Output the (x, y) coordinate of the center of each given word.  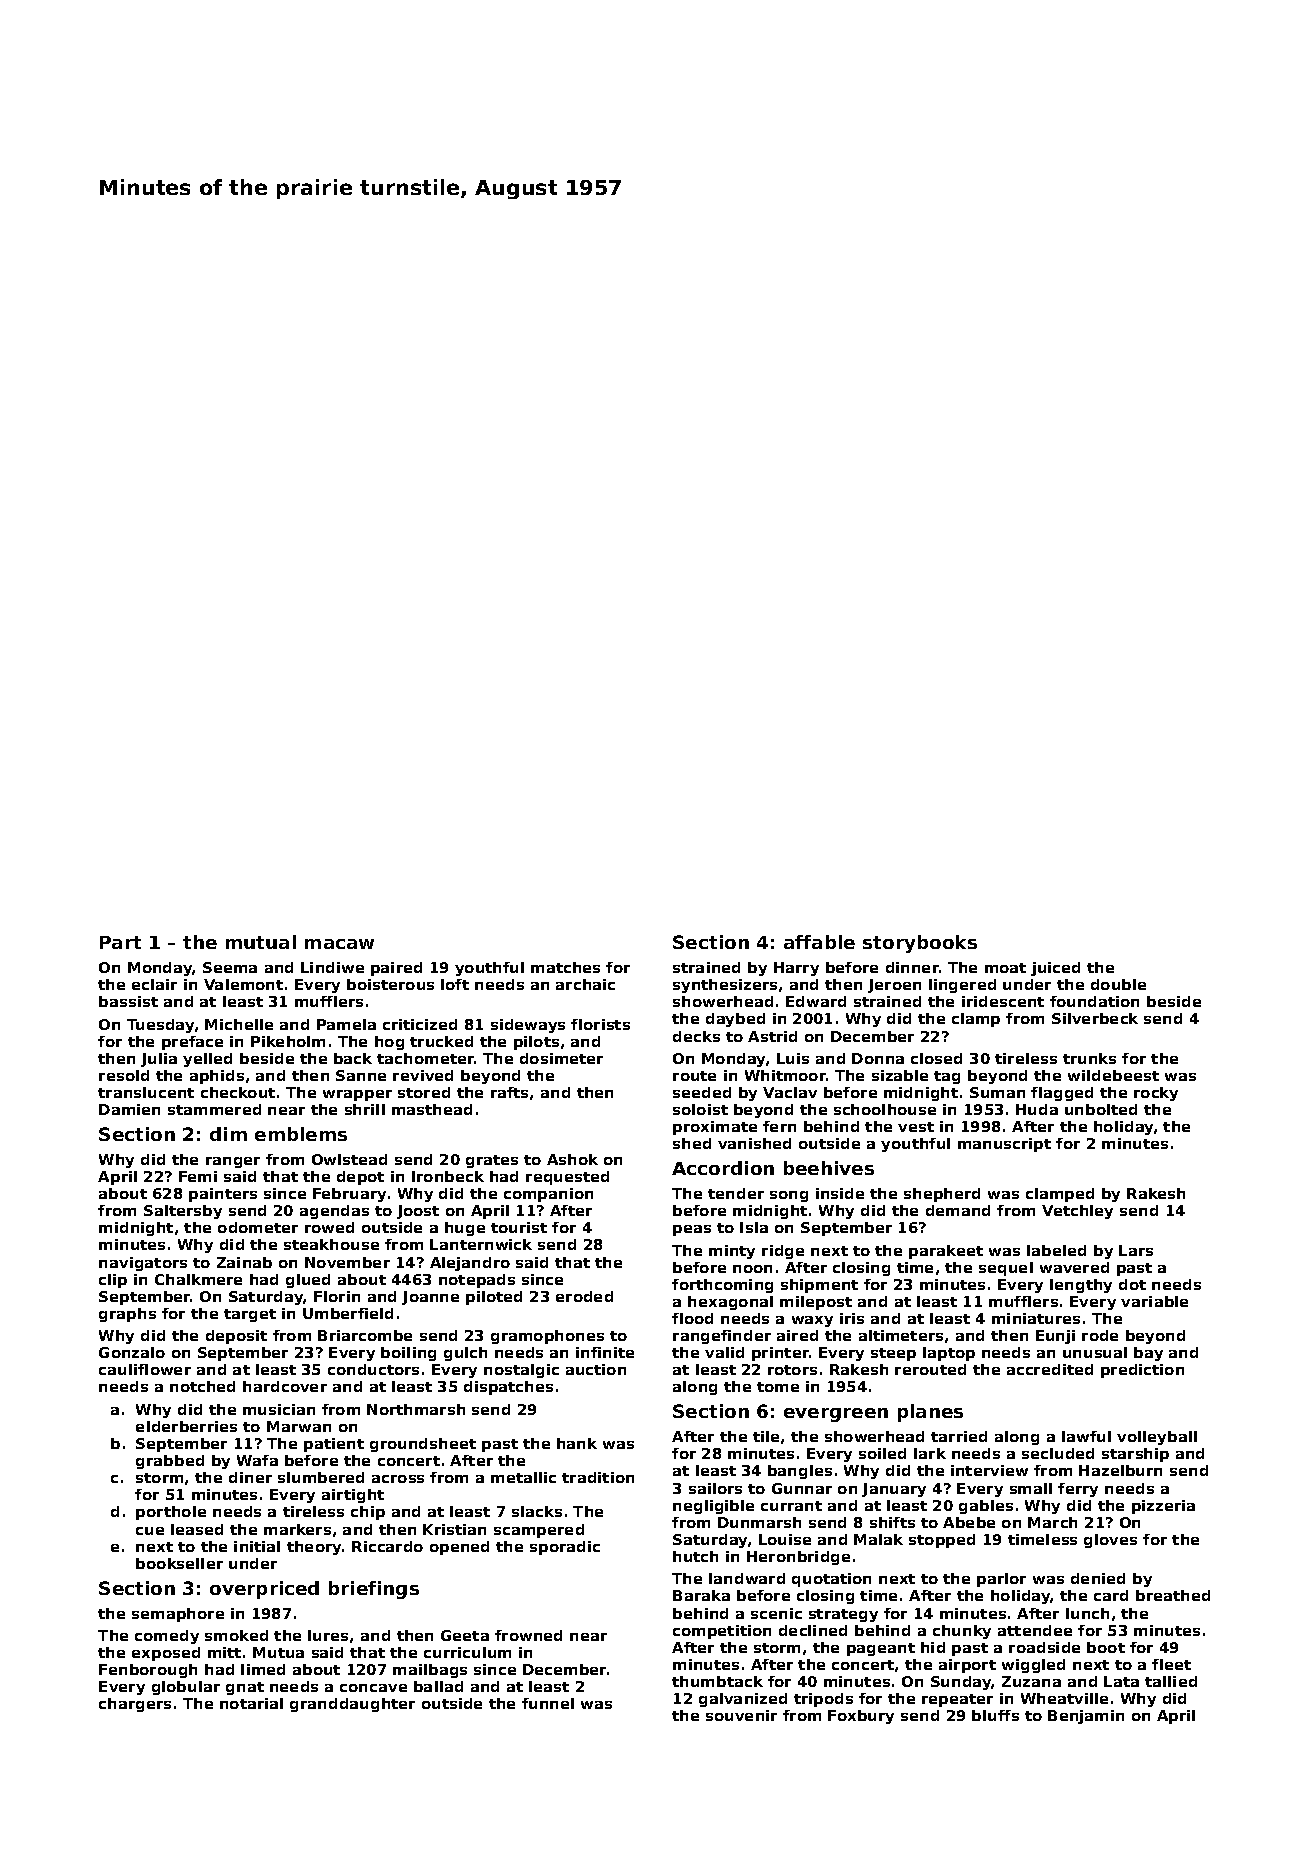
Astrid (772, 1036)
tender (736, 1193)
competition (722, 1632)
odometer (258, 1227)
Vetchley (1077, 1212)
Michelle (239, 1024)
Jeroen (894, 986)
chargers (135, 1705)
